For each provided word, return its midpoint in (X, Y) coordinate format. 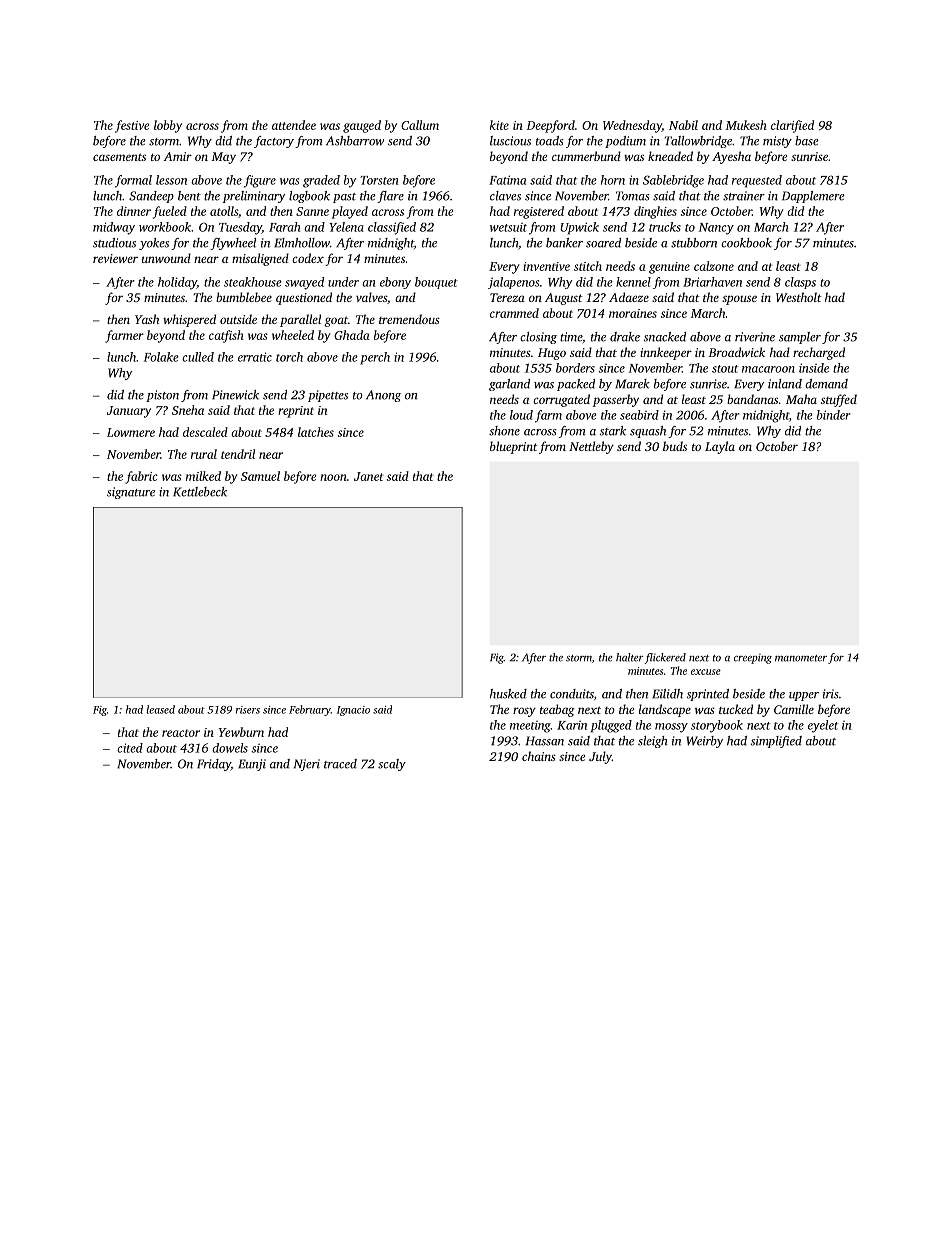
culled (198, 357)
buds (675, 446)
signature (131, 493)
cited (130, 748)
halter (629, 657)
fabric (141, 477)
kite (499, 125)
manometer (801, 658)
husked (508, 694)
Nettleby (591, 447)
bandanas (752, 399)
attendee (294, 125)
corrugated (561, 400)
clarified (792, 126)
